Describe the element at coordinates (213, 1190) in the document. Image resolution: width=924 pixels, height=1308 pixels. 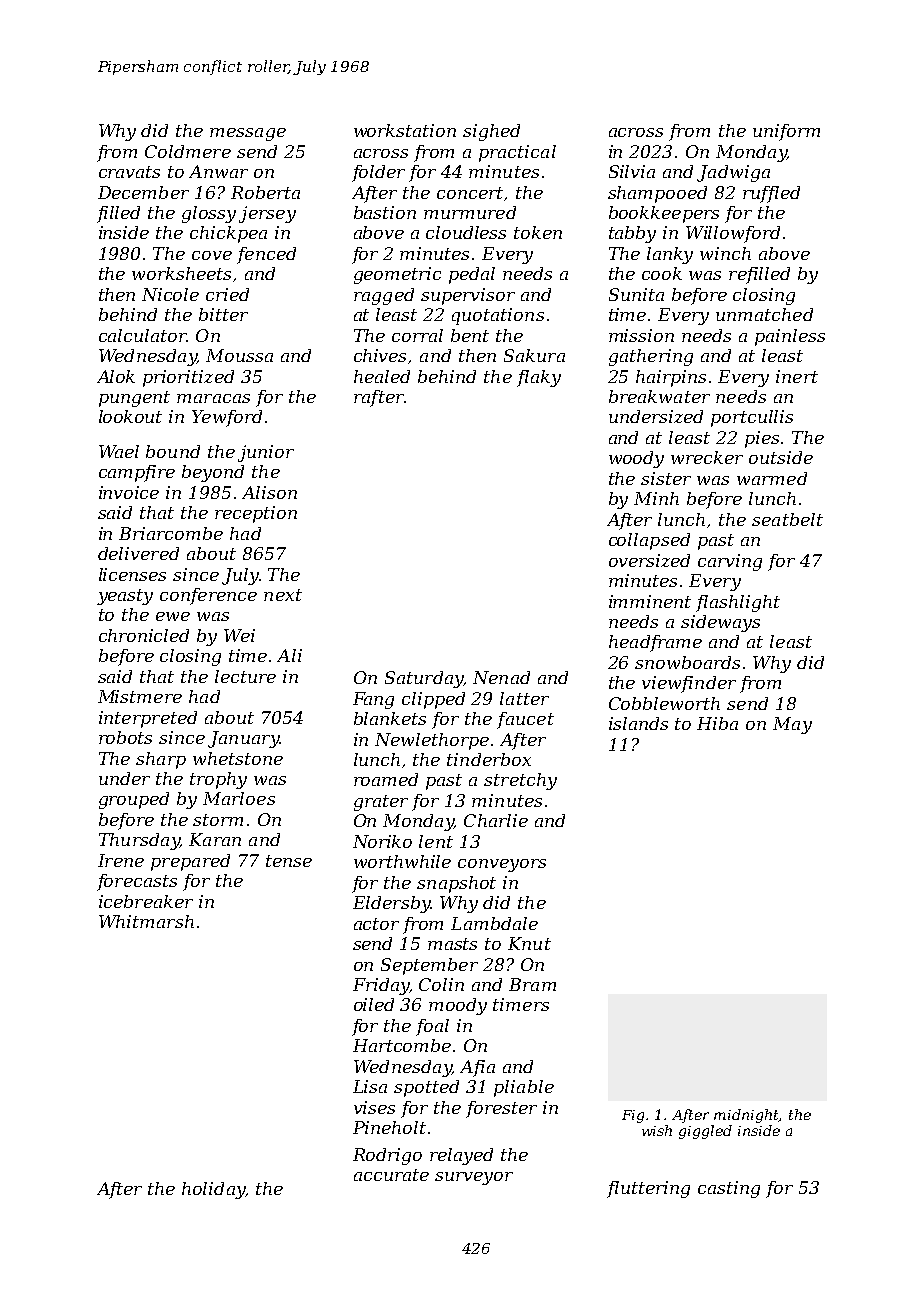
I see `holiday` at that location.
